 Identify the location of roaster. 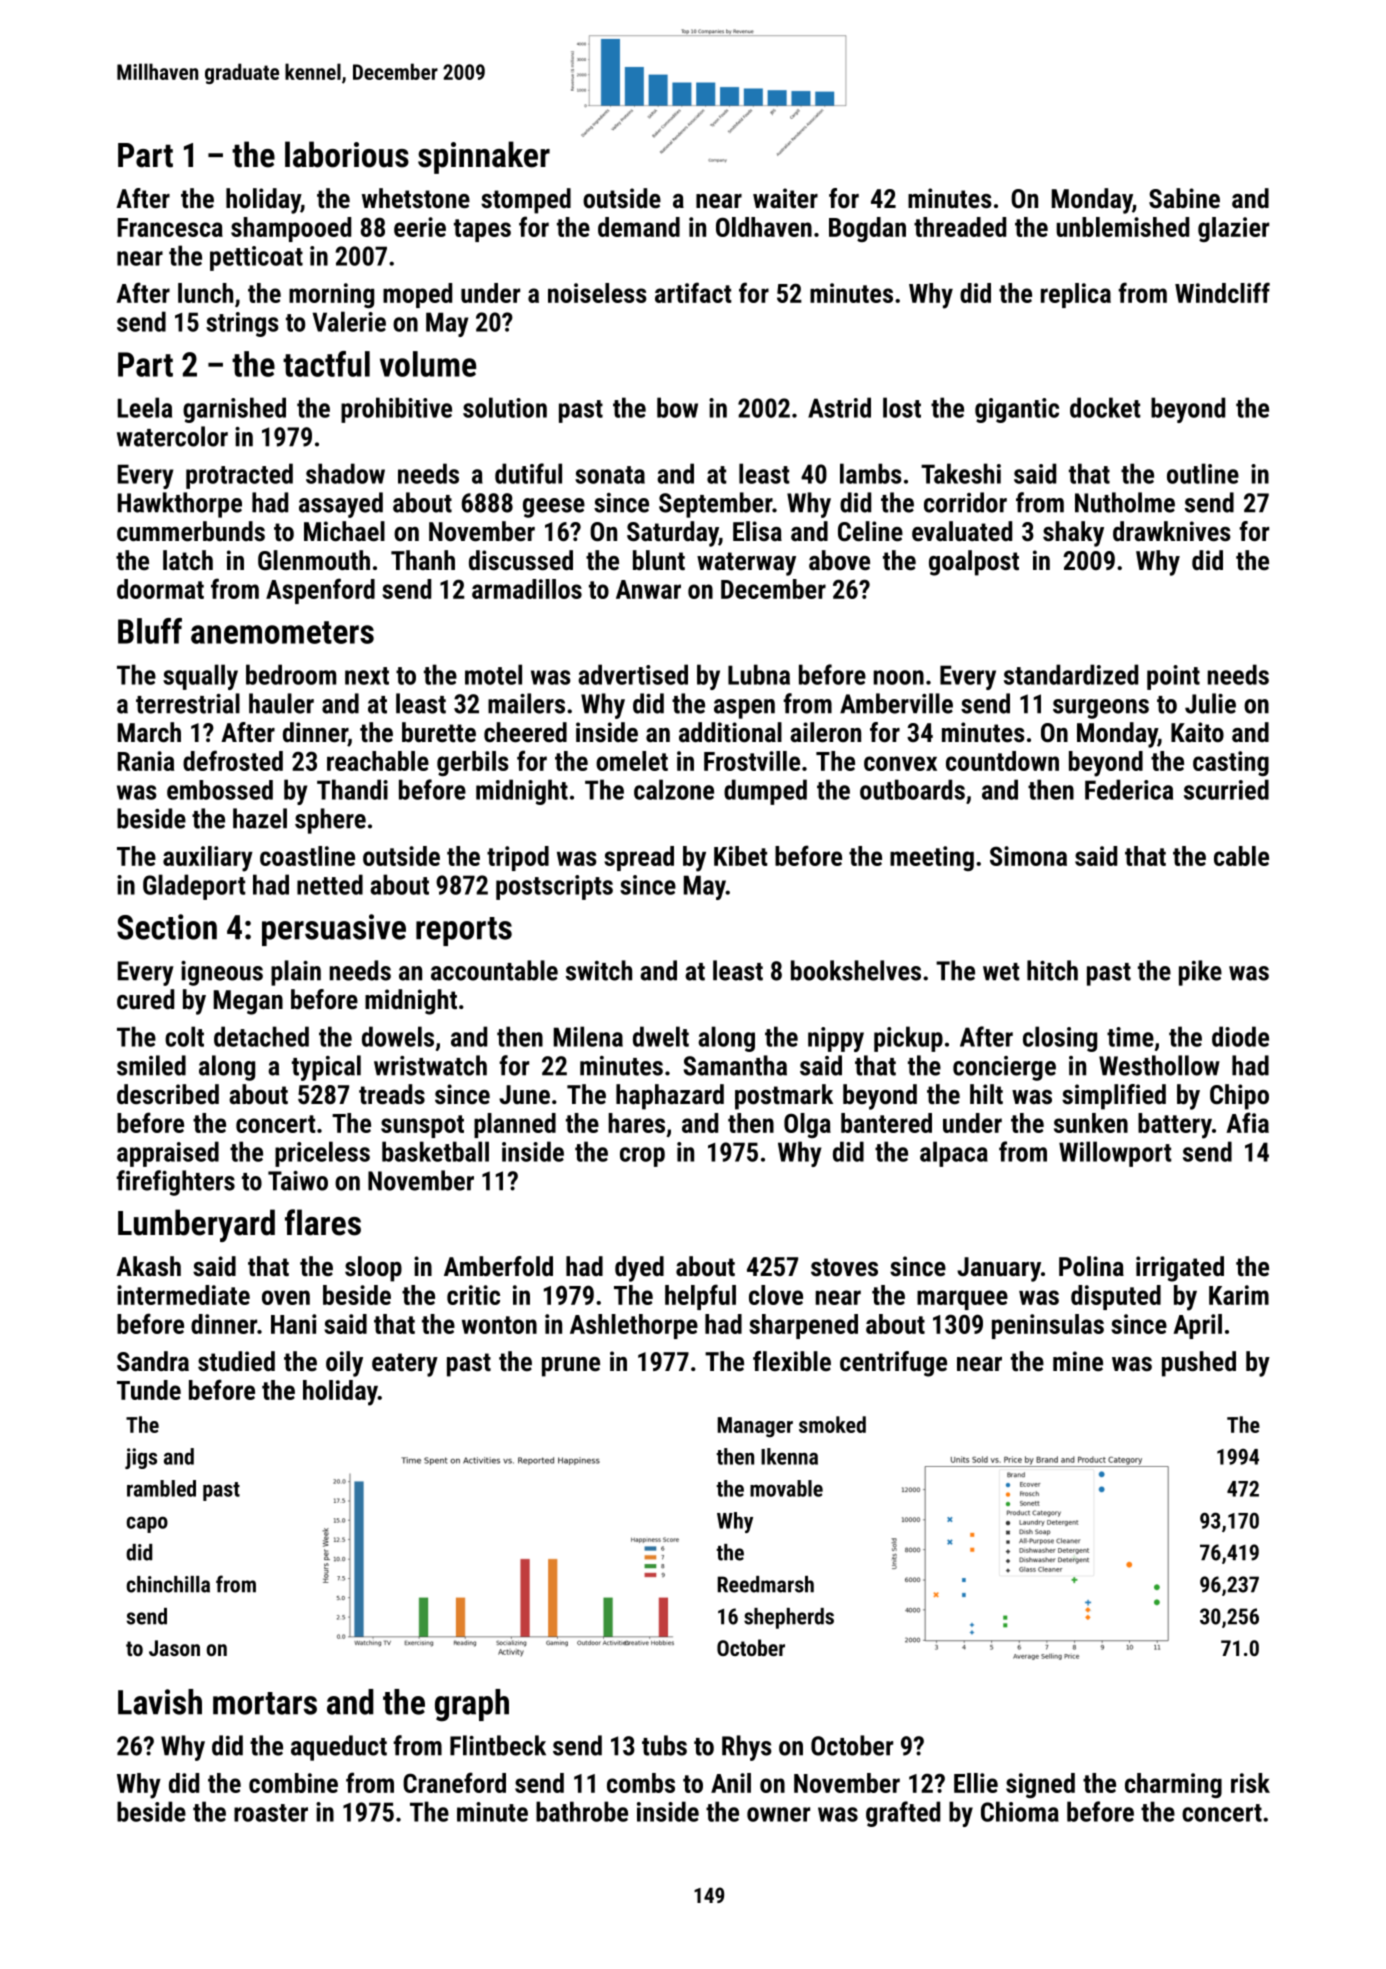
(271, 1813).
